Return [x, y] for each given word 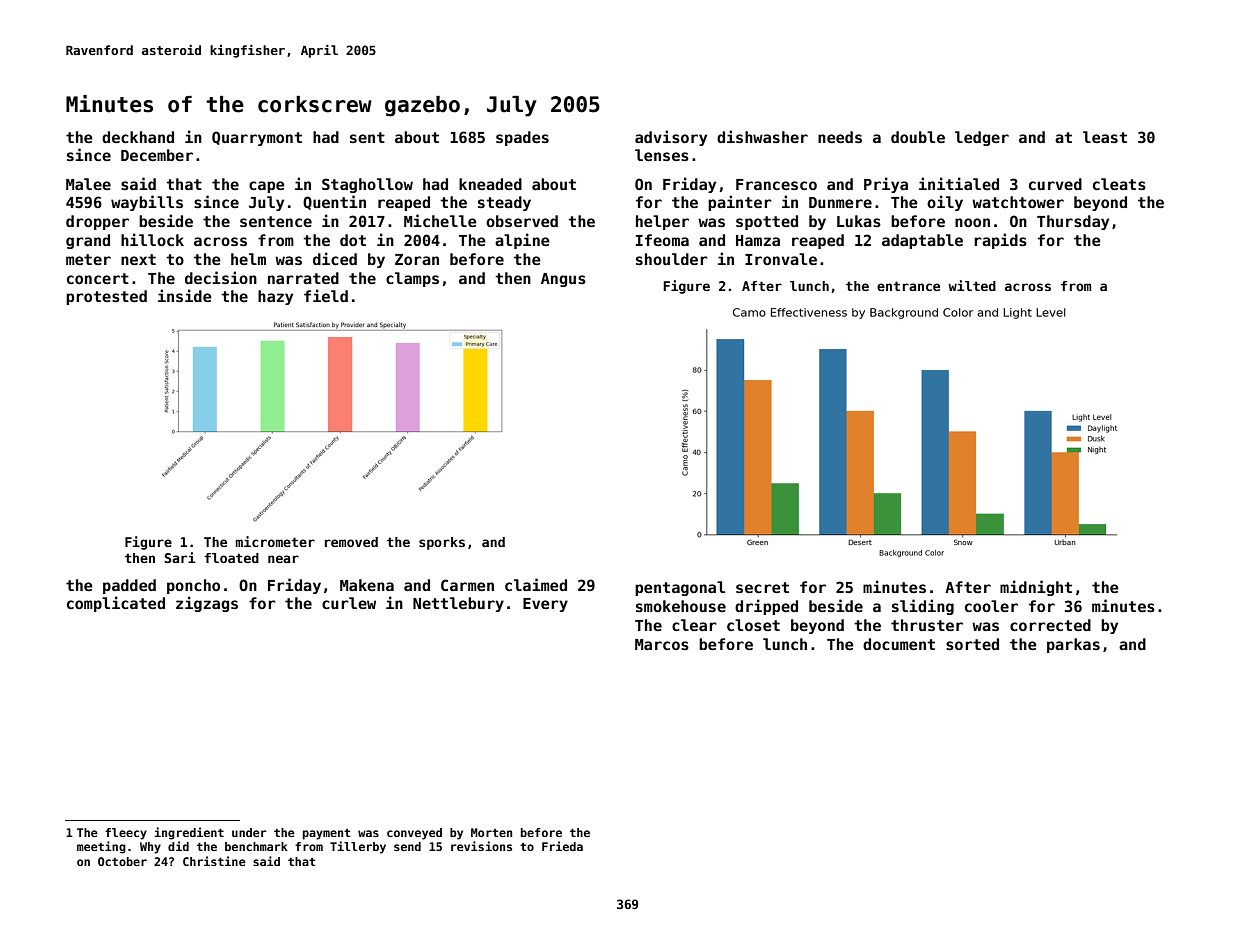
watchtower [1018, 202]
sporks [442, 543]
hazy [275, 297]
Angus [563, 280]
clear [694, 625]
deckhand [138, 137]
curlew [349, 603]
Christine [214, 861]
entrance [908, 286]
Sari [180, 557]
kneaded [490, 184]
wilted [972, 285]
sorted [972, 644]
